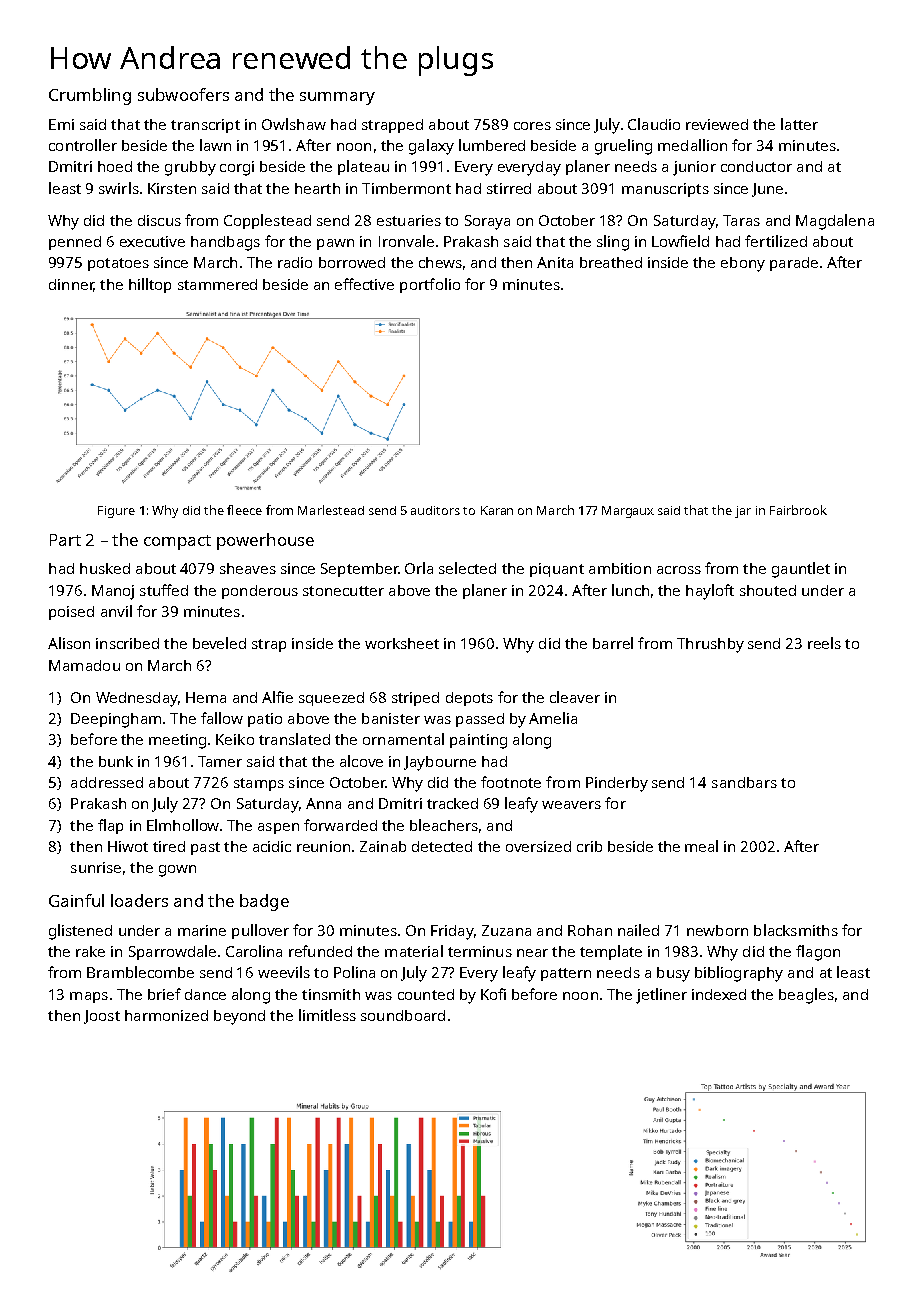 The width and height of the screenshot is (924, 1308). What do you see at coordinates (364, 284) in the screenshot?
I see `effective` at bounding box center [364, 284].
